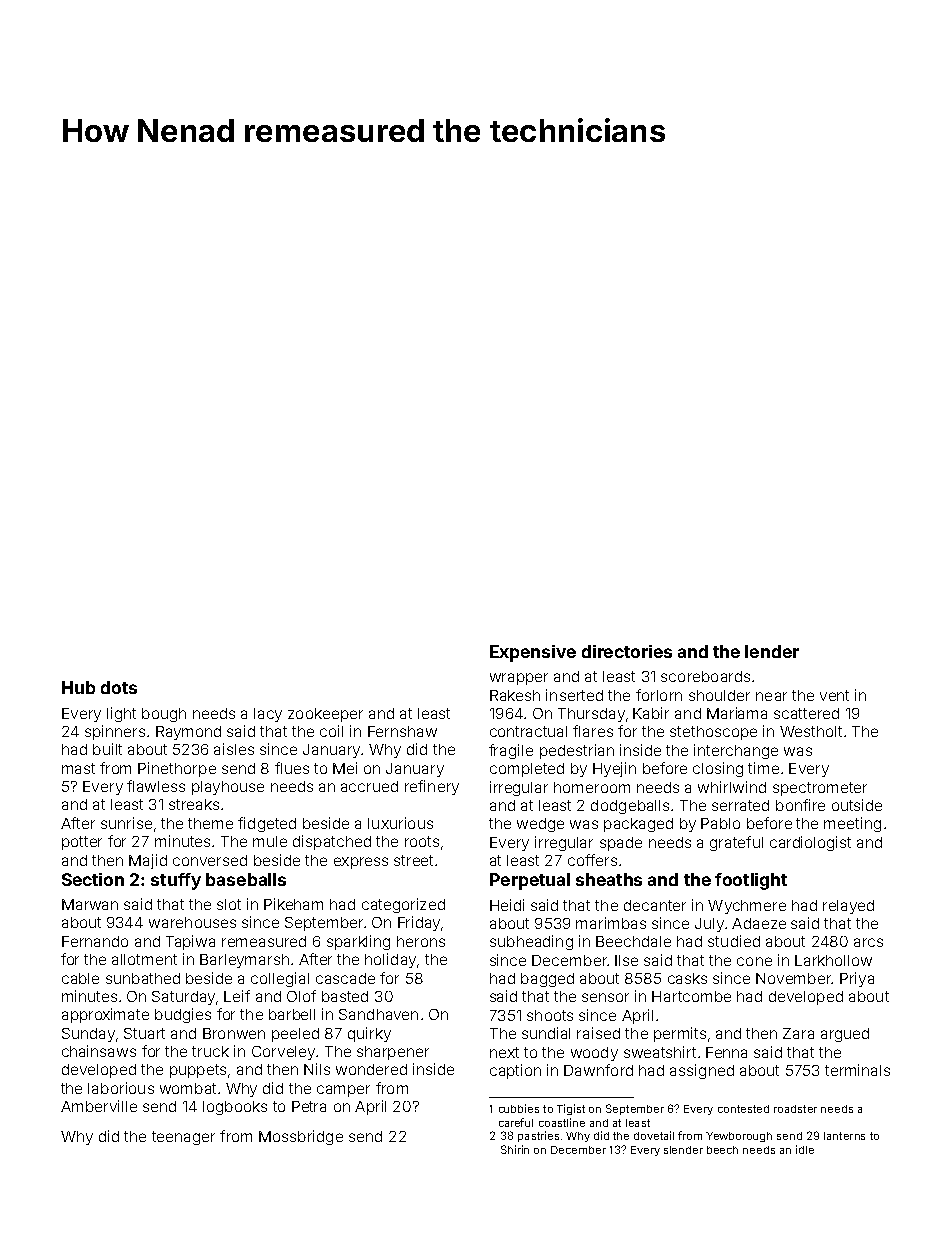  I want to click on camper, so click(343, 1091).
